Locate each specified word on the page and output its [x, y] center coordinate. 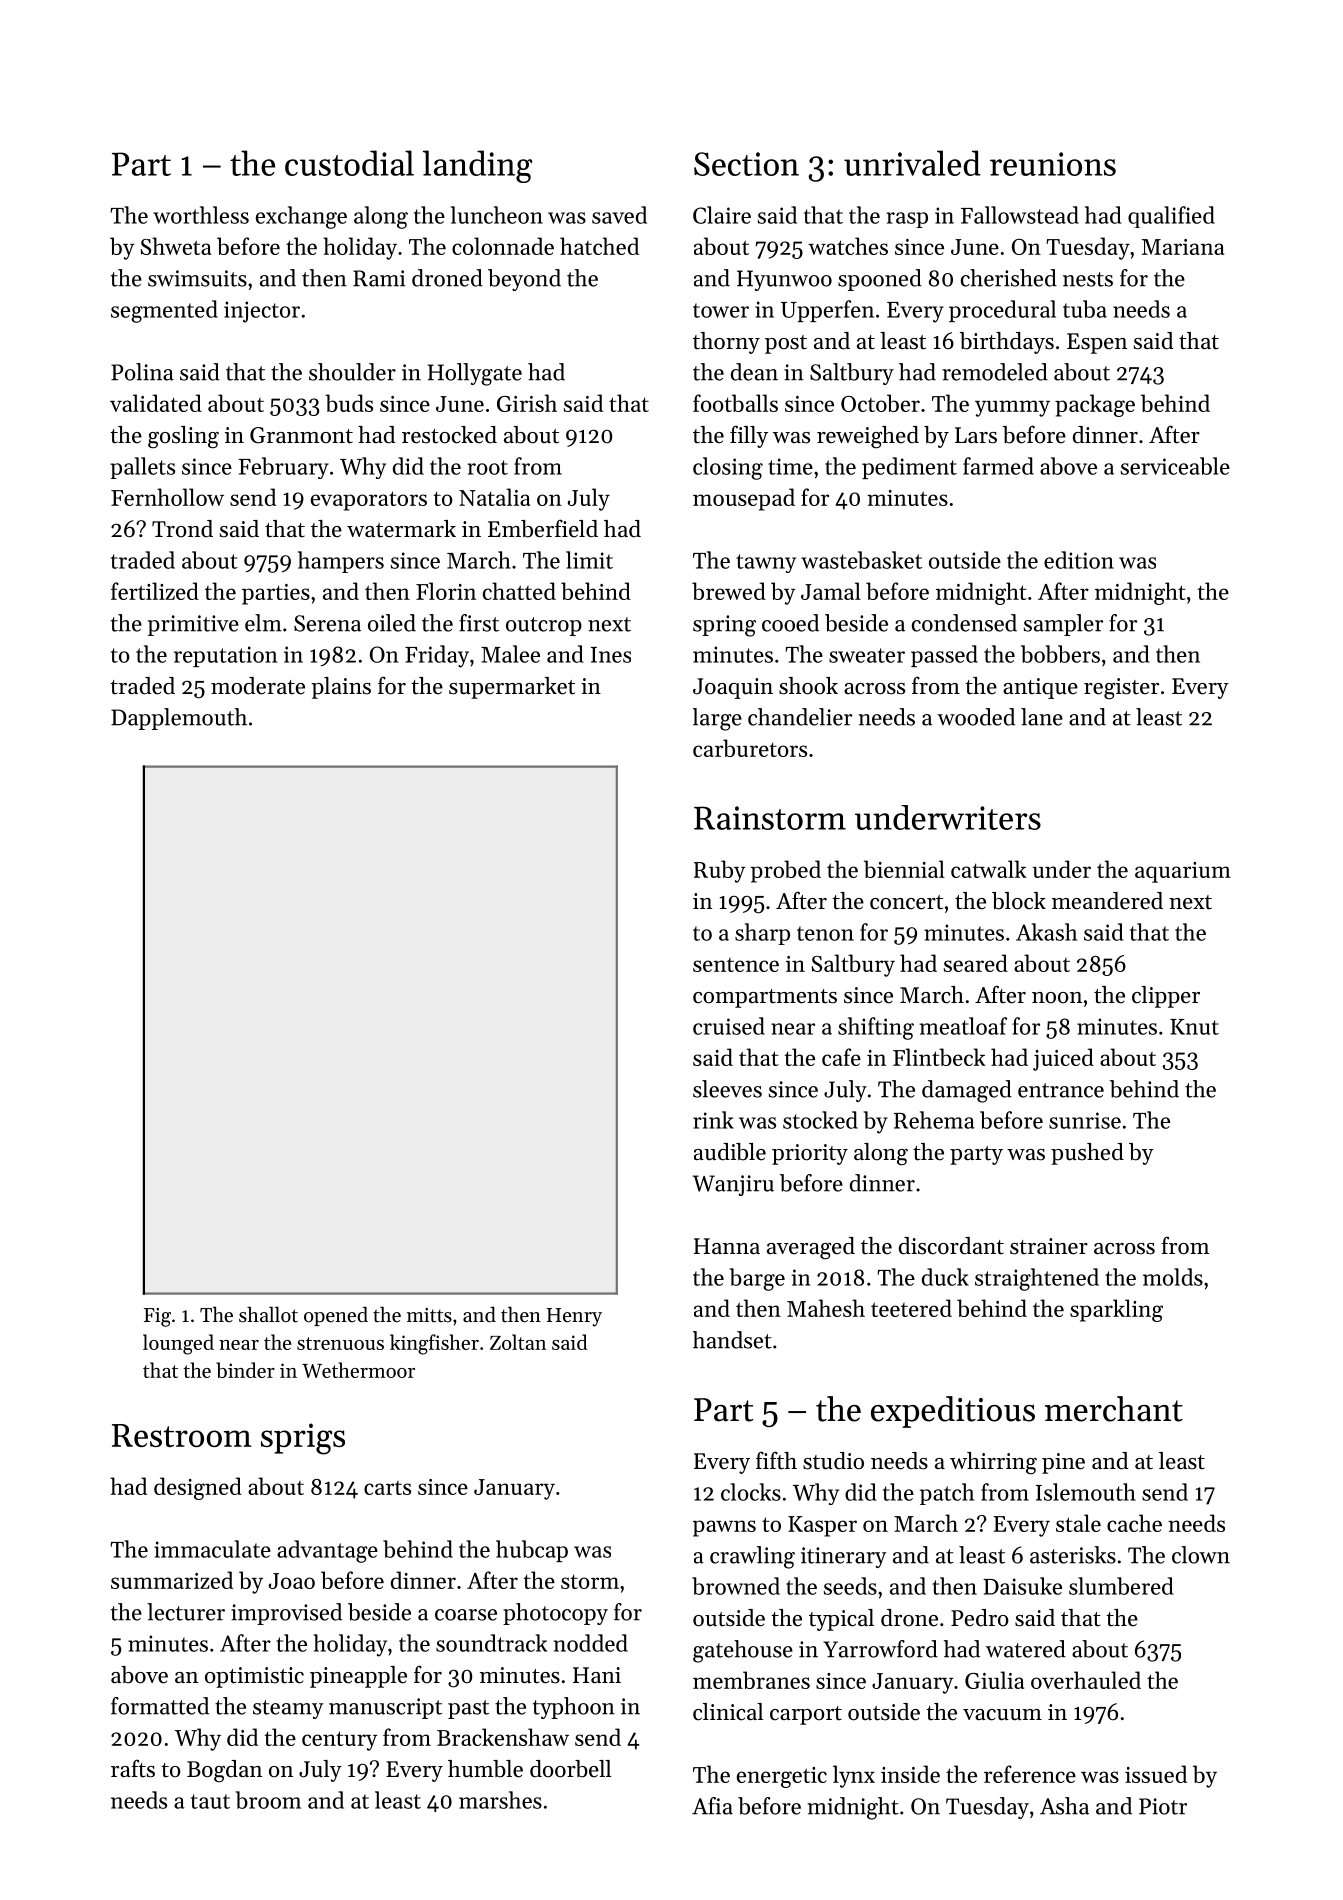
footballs [735, 403]
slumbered [1121, 1586]
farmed [998, 466]
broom [268, 1800]
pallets [142, 468]
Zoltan [518, 1342]
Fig [157, 1317]
